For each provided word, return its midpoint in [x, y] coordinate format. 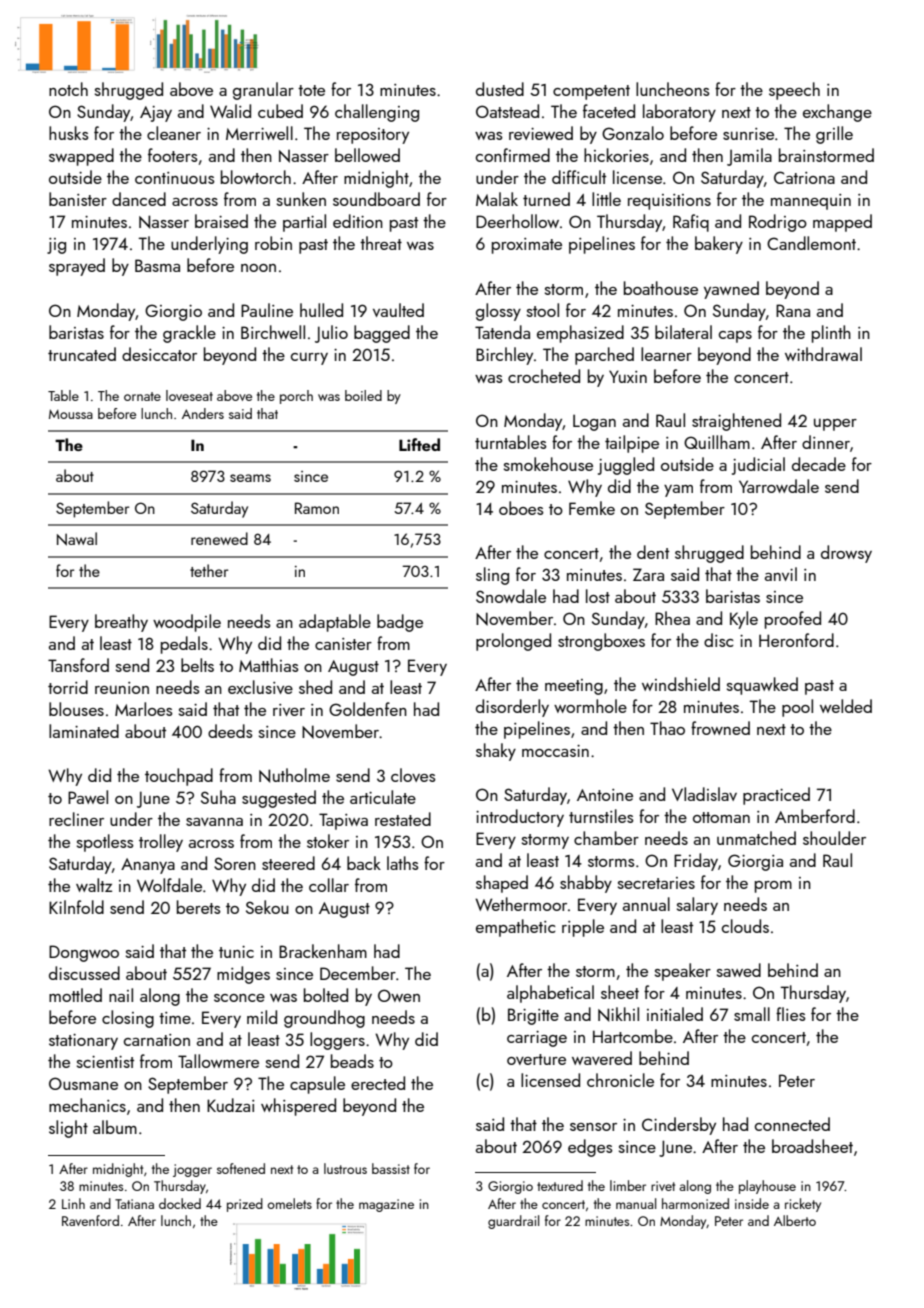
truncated [82, 354]
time [175, 1018]
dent [653, 552]
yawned [731, 290]
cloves [413, 775]
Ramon [317, 508]
